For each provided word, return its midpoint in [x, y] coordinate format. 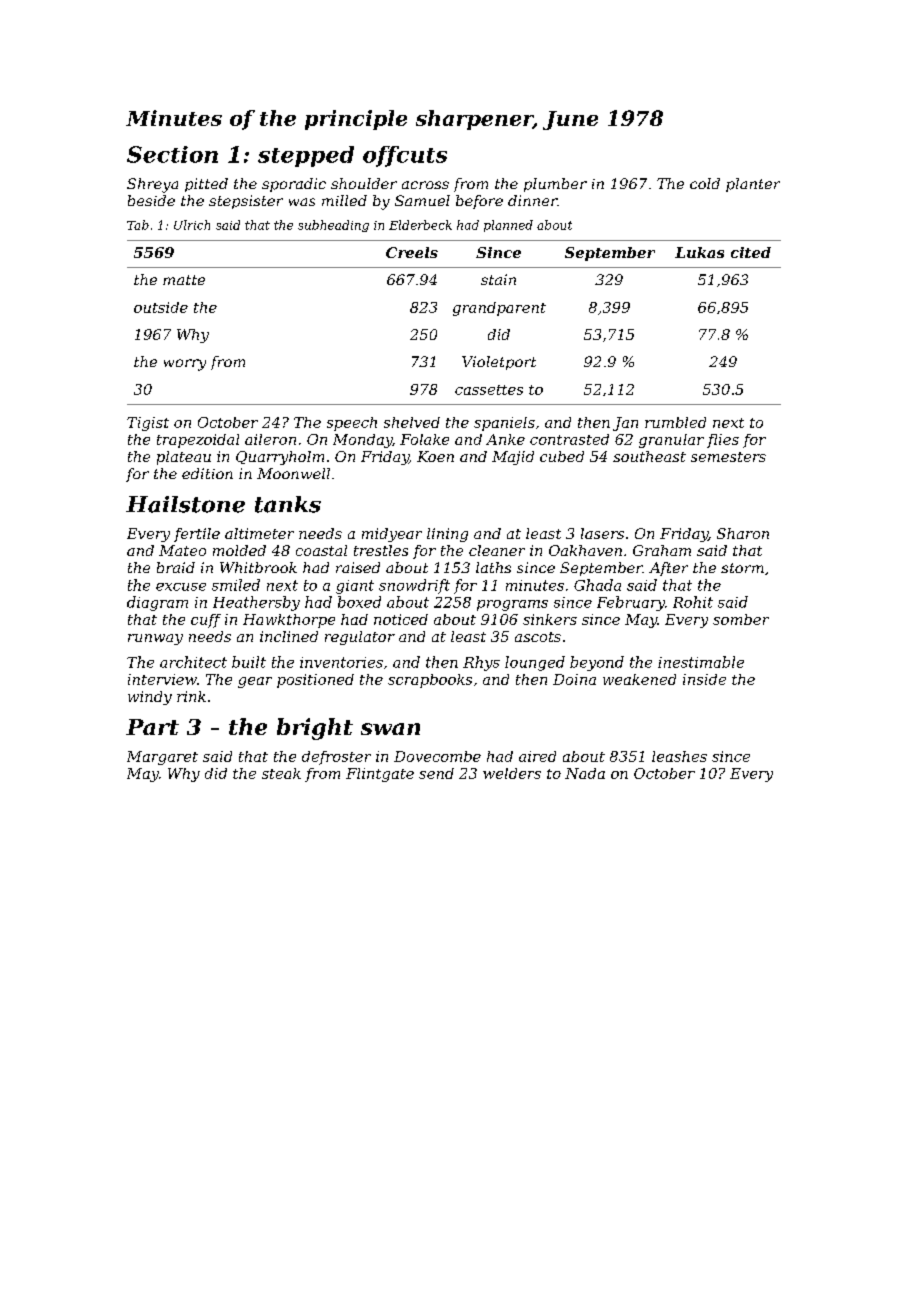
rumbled [675, 422]
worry [185, 365]
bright [315, 729]
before [479, 202]
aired [537, 756]
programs [512, 605]
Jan [625, 424]
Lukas [699, 252]
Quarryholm [280, 458]
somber [741, 619]
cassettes [489, 390]
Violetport [499, 363]
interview [162, 679]
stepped [306, 156]
